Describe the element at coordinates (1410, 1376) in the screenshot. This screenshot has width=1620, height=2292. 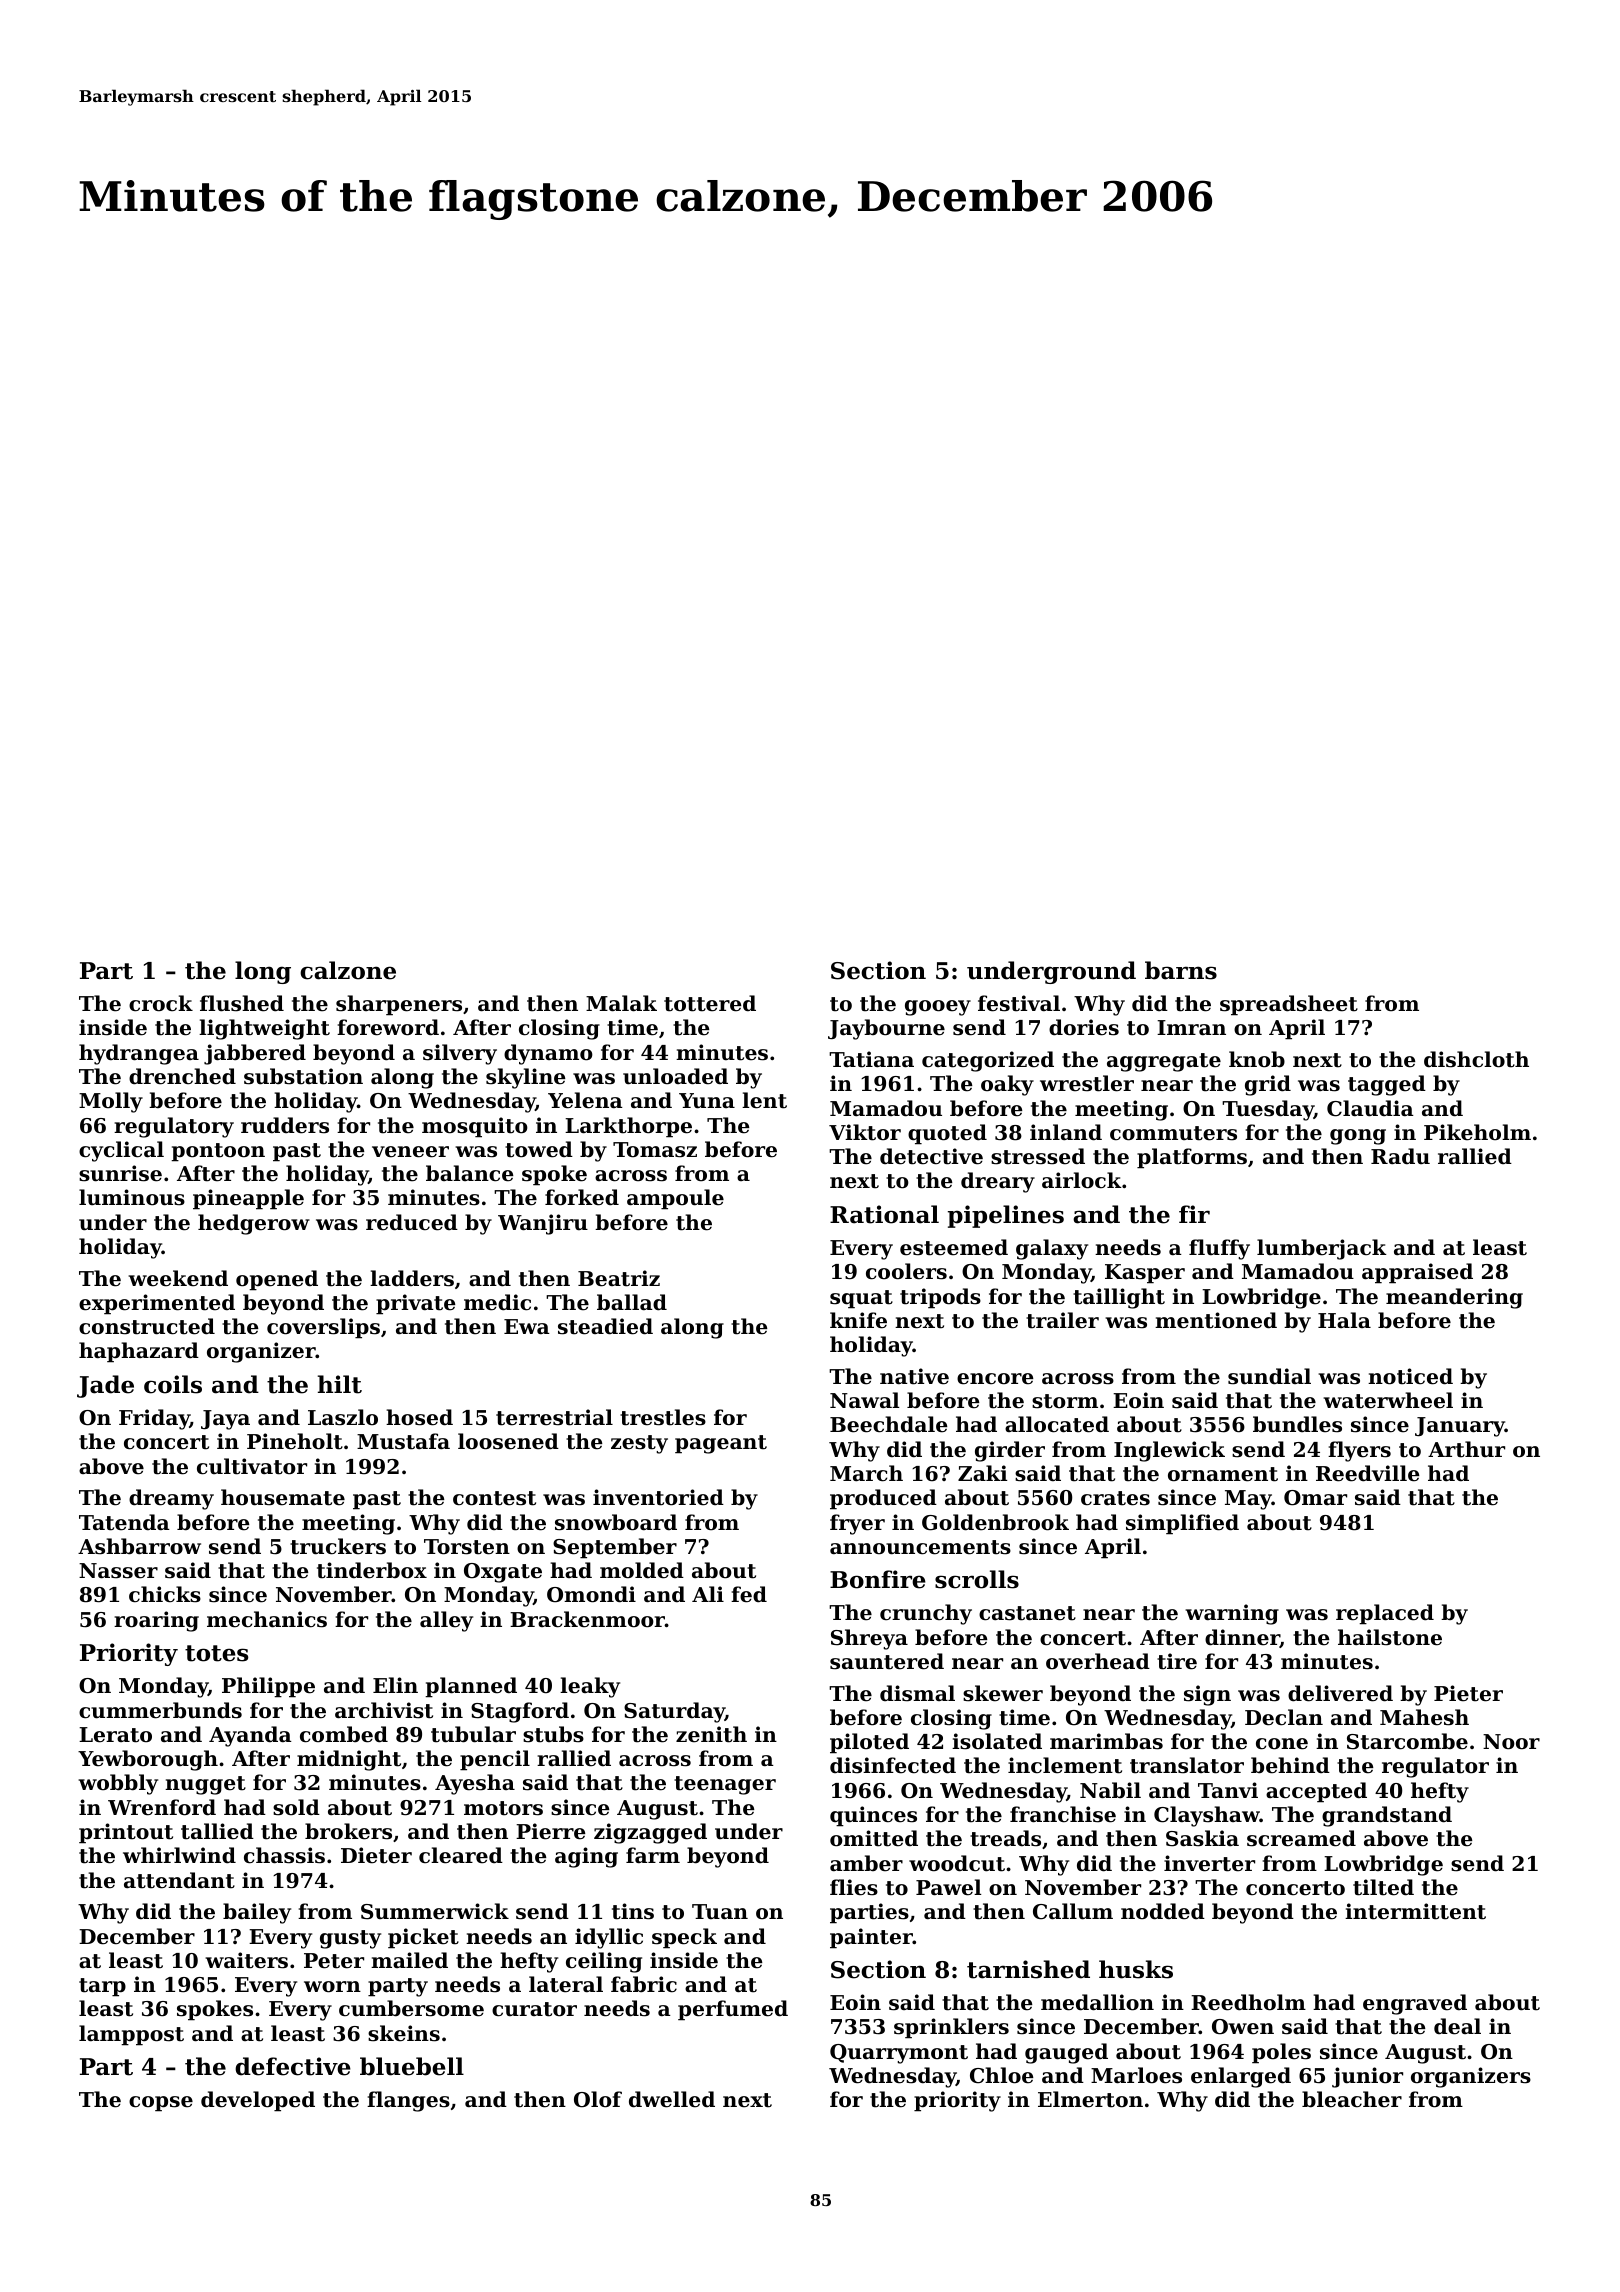
I see `noticed` at that location.
